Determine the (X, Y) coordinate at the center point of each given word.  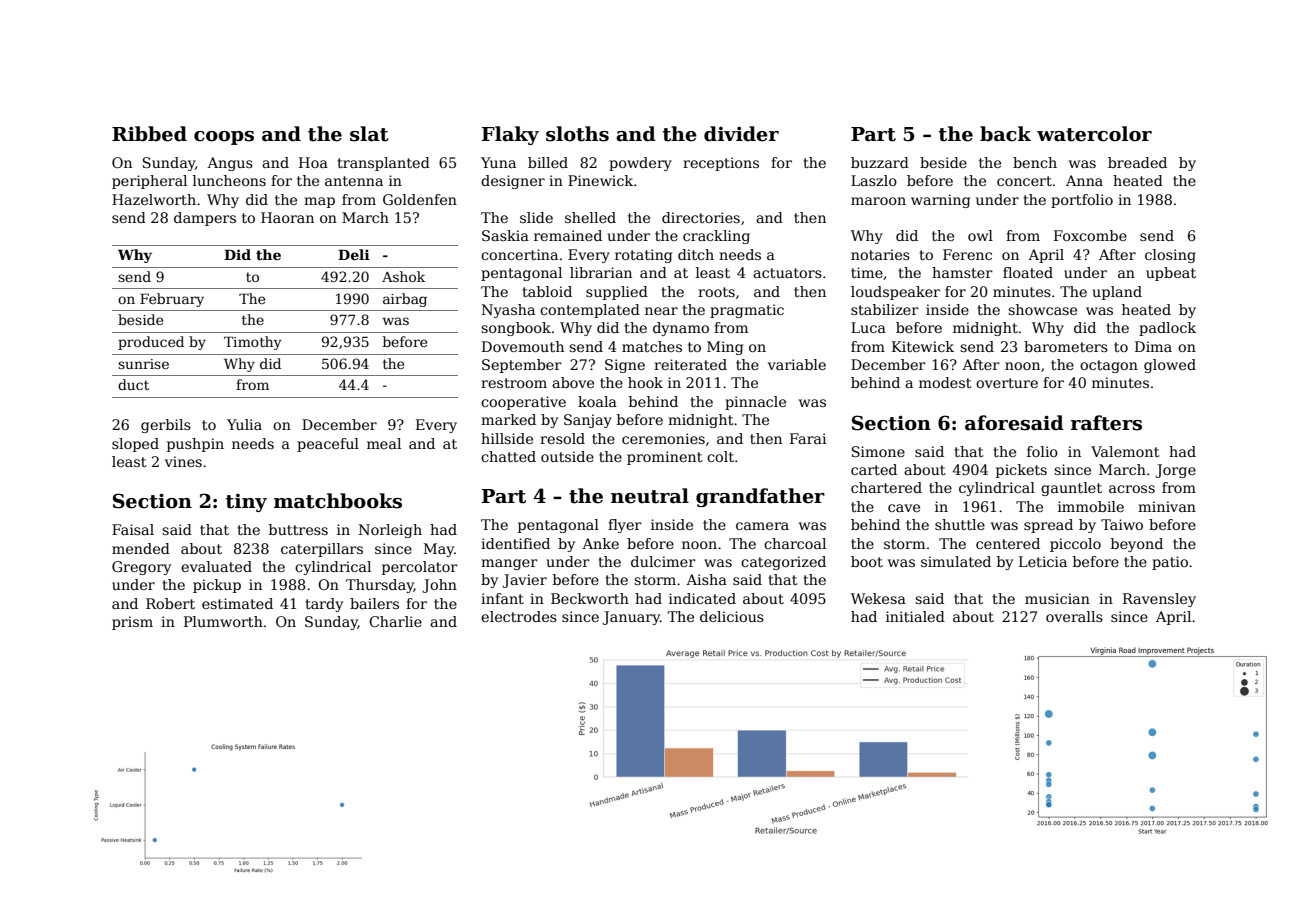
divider (741, 134)
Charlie (395, 621)
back (1005, 134)
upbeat (1171, 274)
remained (568, 235)
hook (645, 382)
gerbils (166, 426)
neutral (650, 496)
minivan (1167, 506)
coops (224, 138)
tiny (246, 503)
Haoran (287, 217)
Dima (1153, 346)
